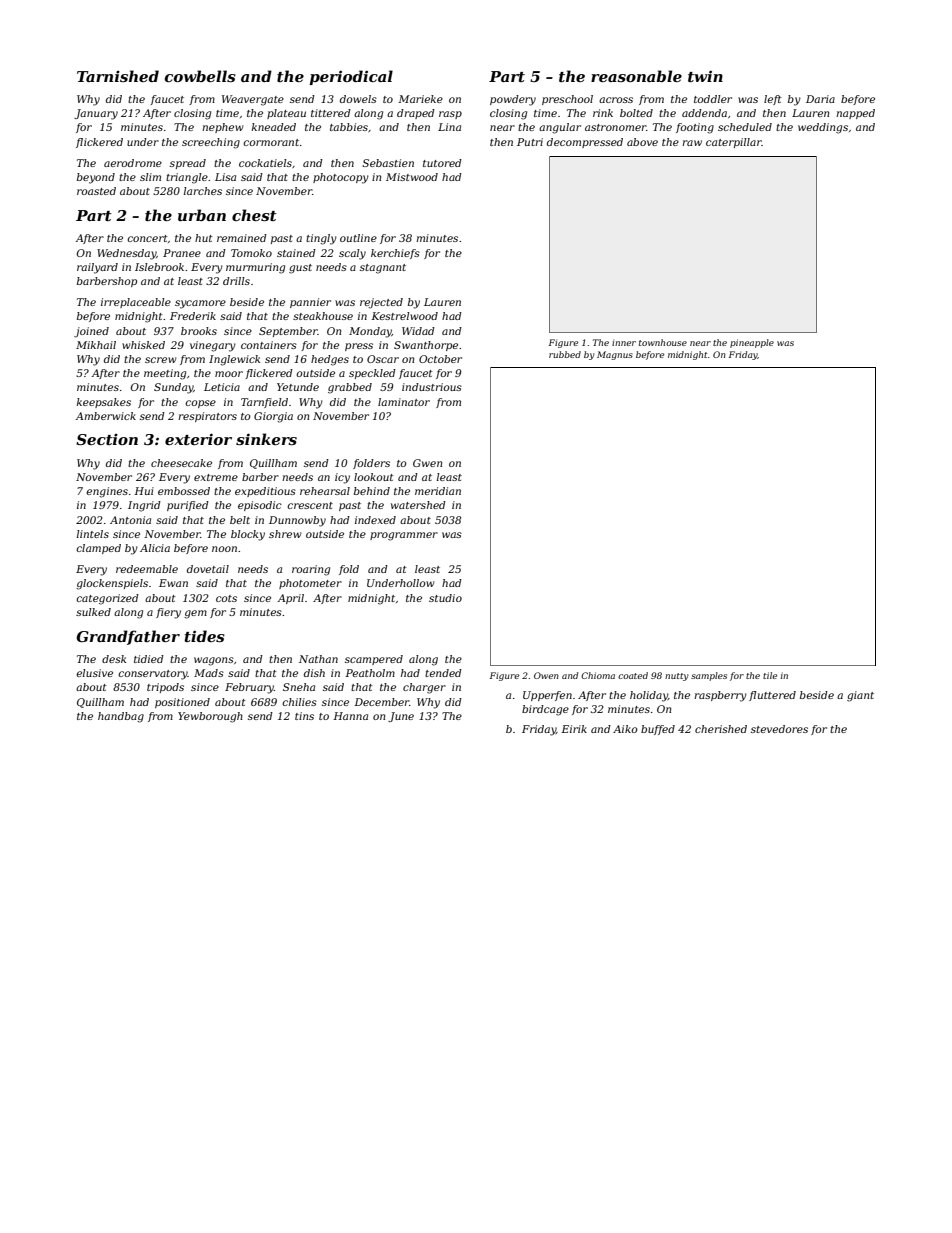 The height and width of the screenshot is (1233, 952). I want to click on townhouse, so click(663, 342).
